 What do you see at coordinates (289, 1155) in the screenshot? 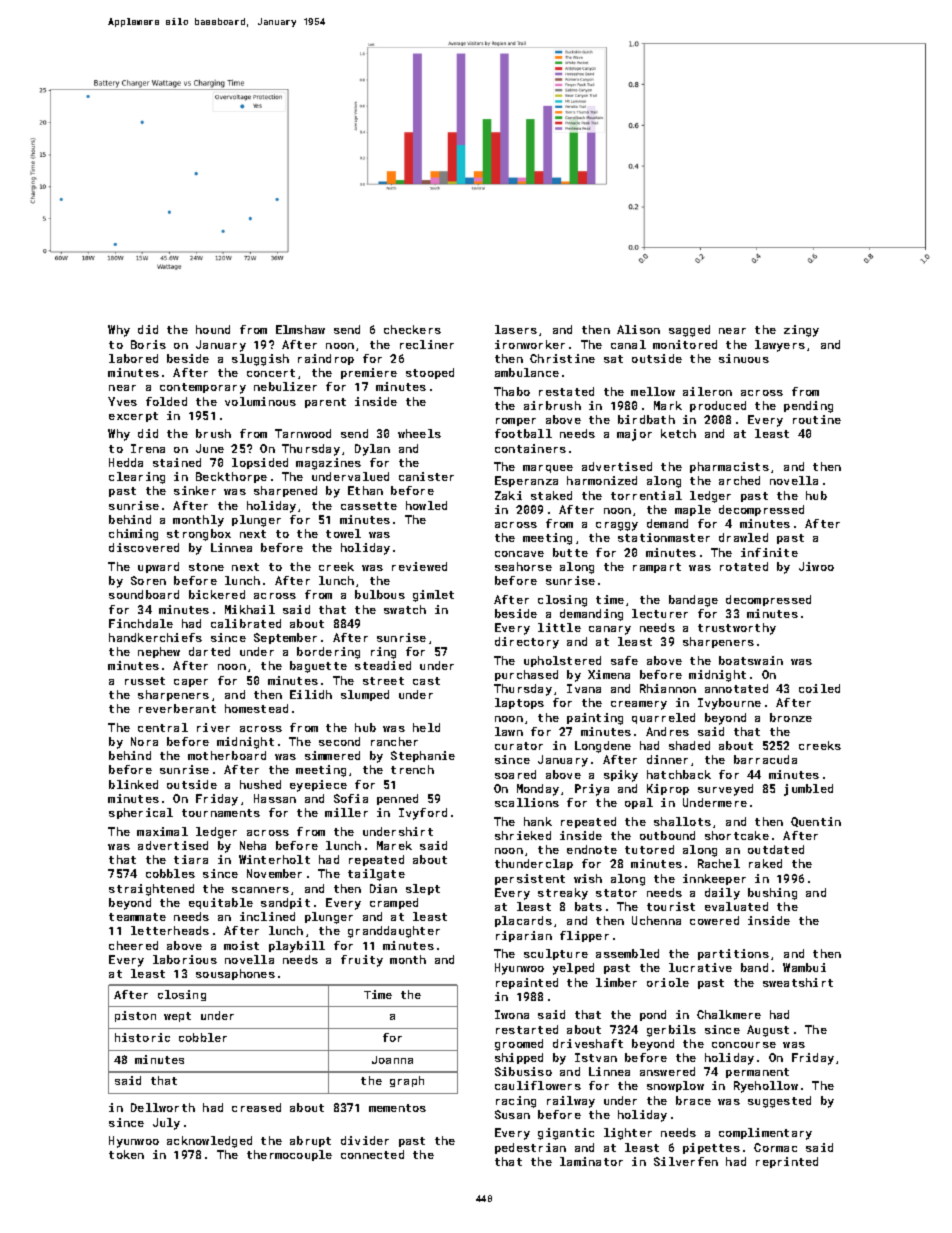
I see `thermocouple` at bounding box center [289, 1155].
